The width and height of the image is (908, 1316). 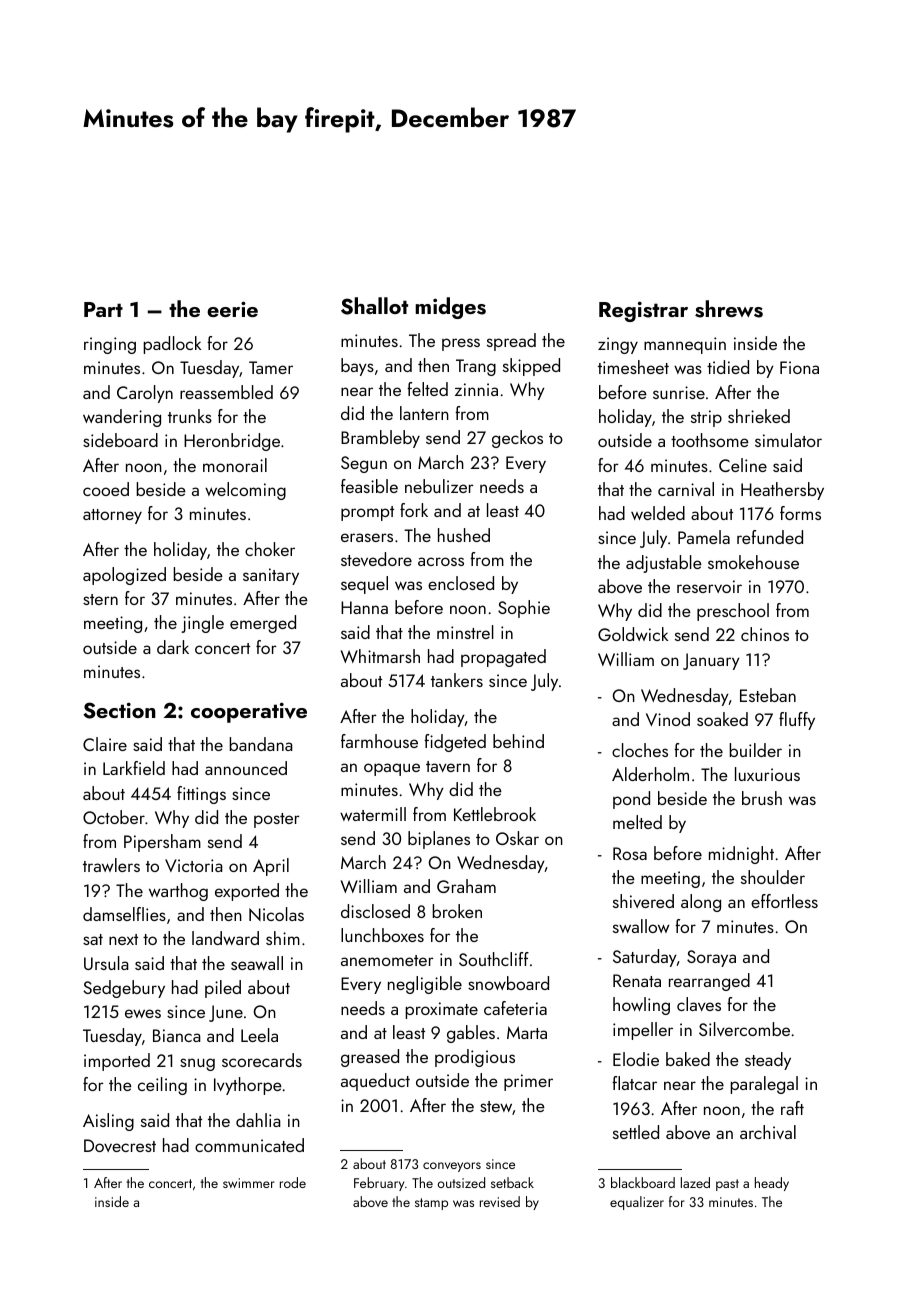 What do you see at coordinates (744, 1029) in the image?
I see `Silvercombe` at bounding box center [744, 1029].
